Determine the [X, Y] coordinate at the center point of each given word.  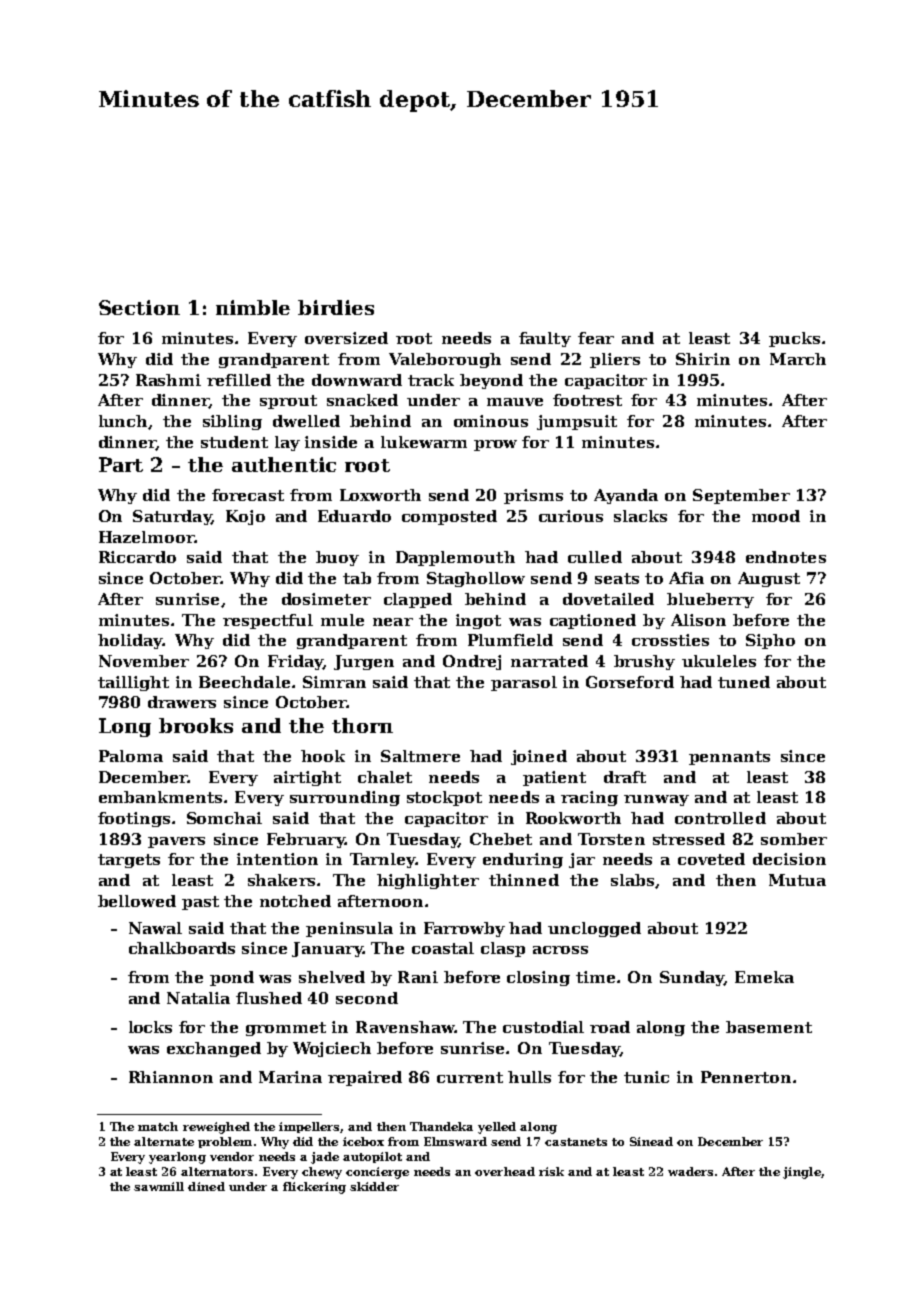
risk [551, 1171]
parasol [524, 683]
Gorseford [630, 682]
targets [129, 861]
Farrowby [464, 929]
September [741, 496]
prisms [533, 496]
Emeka [764, 977]
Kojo [245, 517]
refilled [239, 380]
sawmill [159, 1186]
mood [776, 516]
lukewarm [424, 442]
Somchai [224, 818]
